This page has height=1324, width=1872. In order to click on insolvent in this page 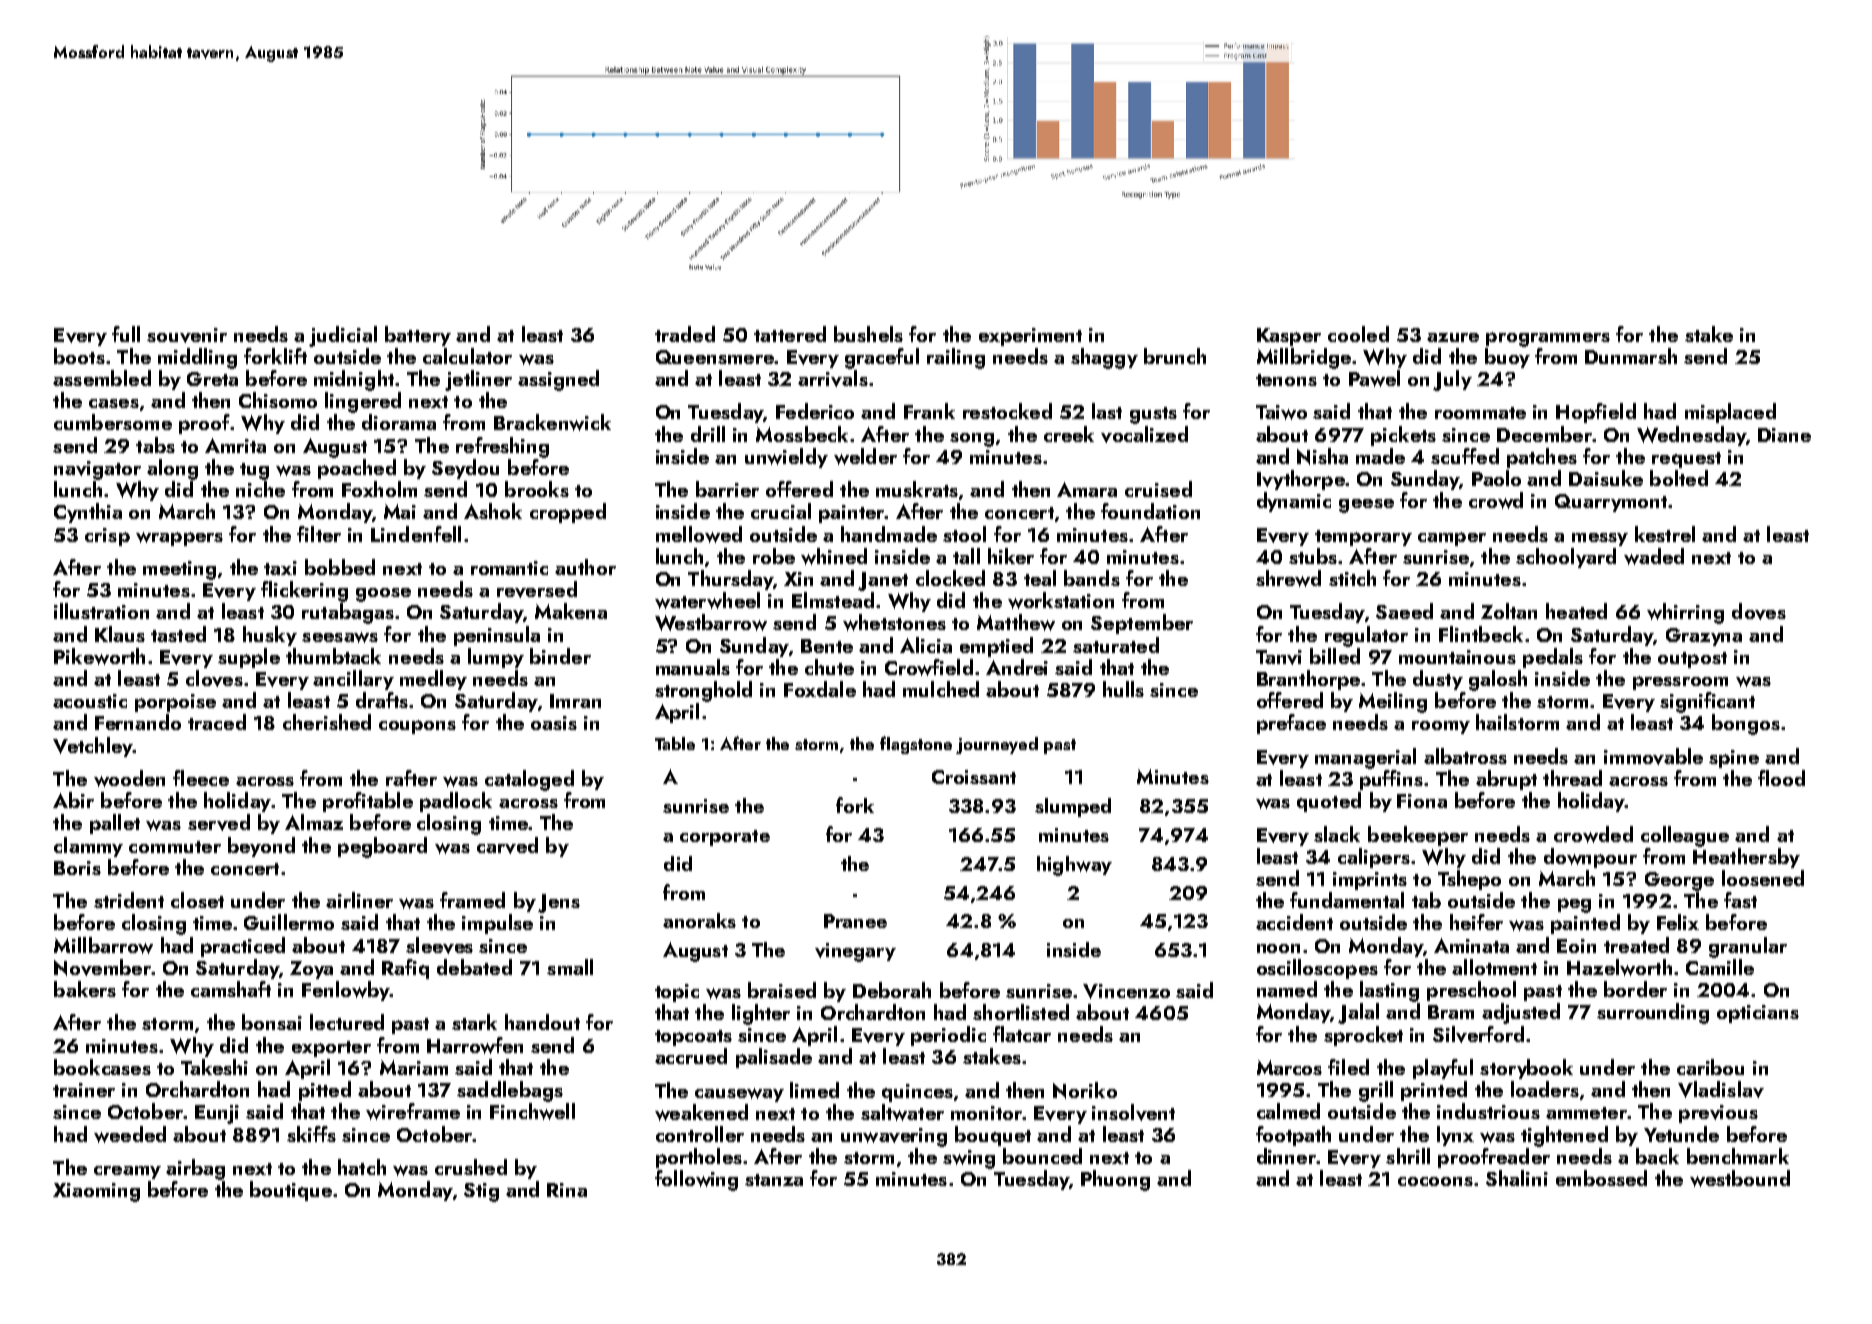, I will do `click(1133, 1112)`.
